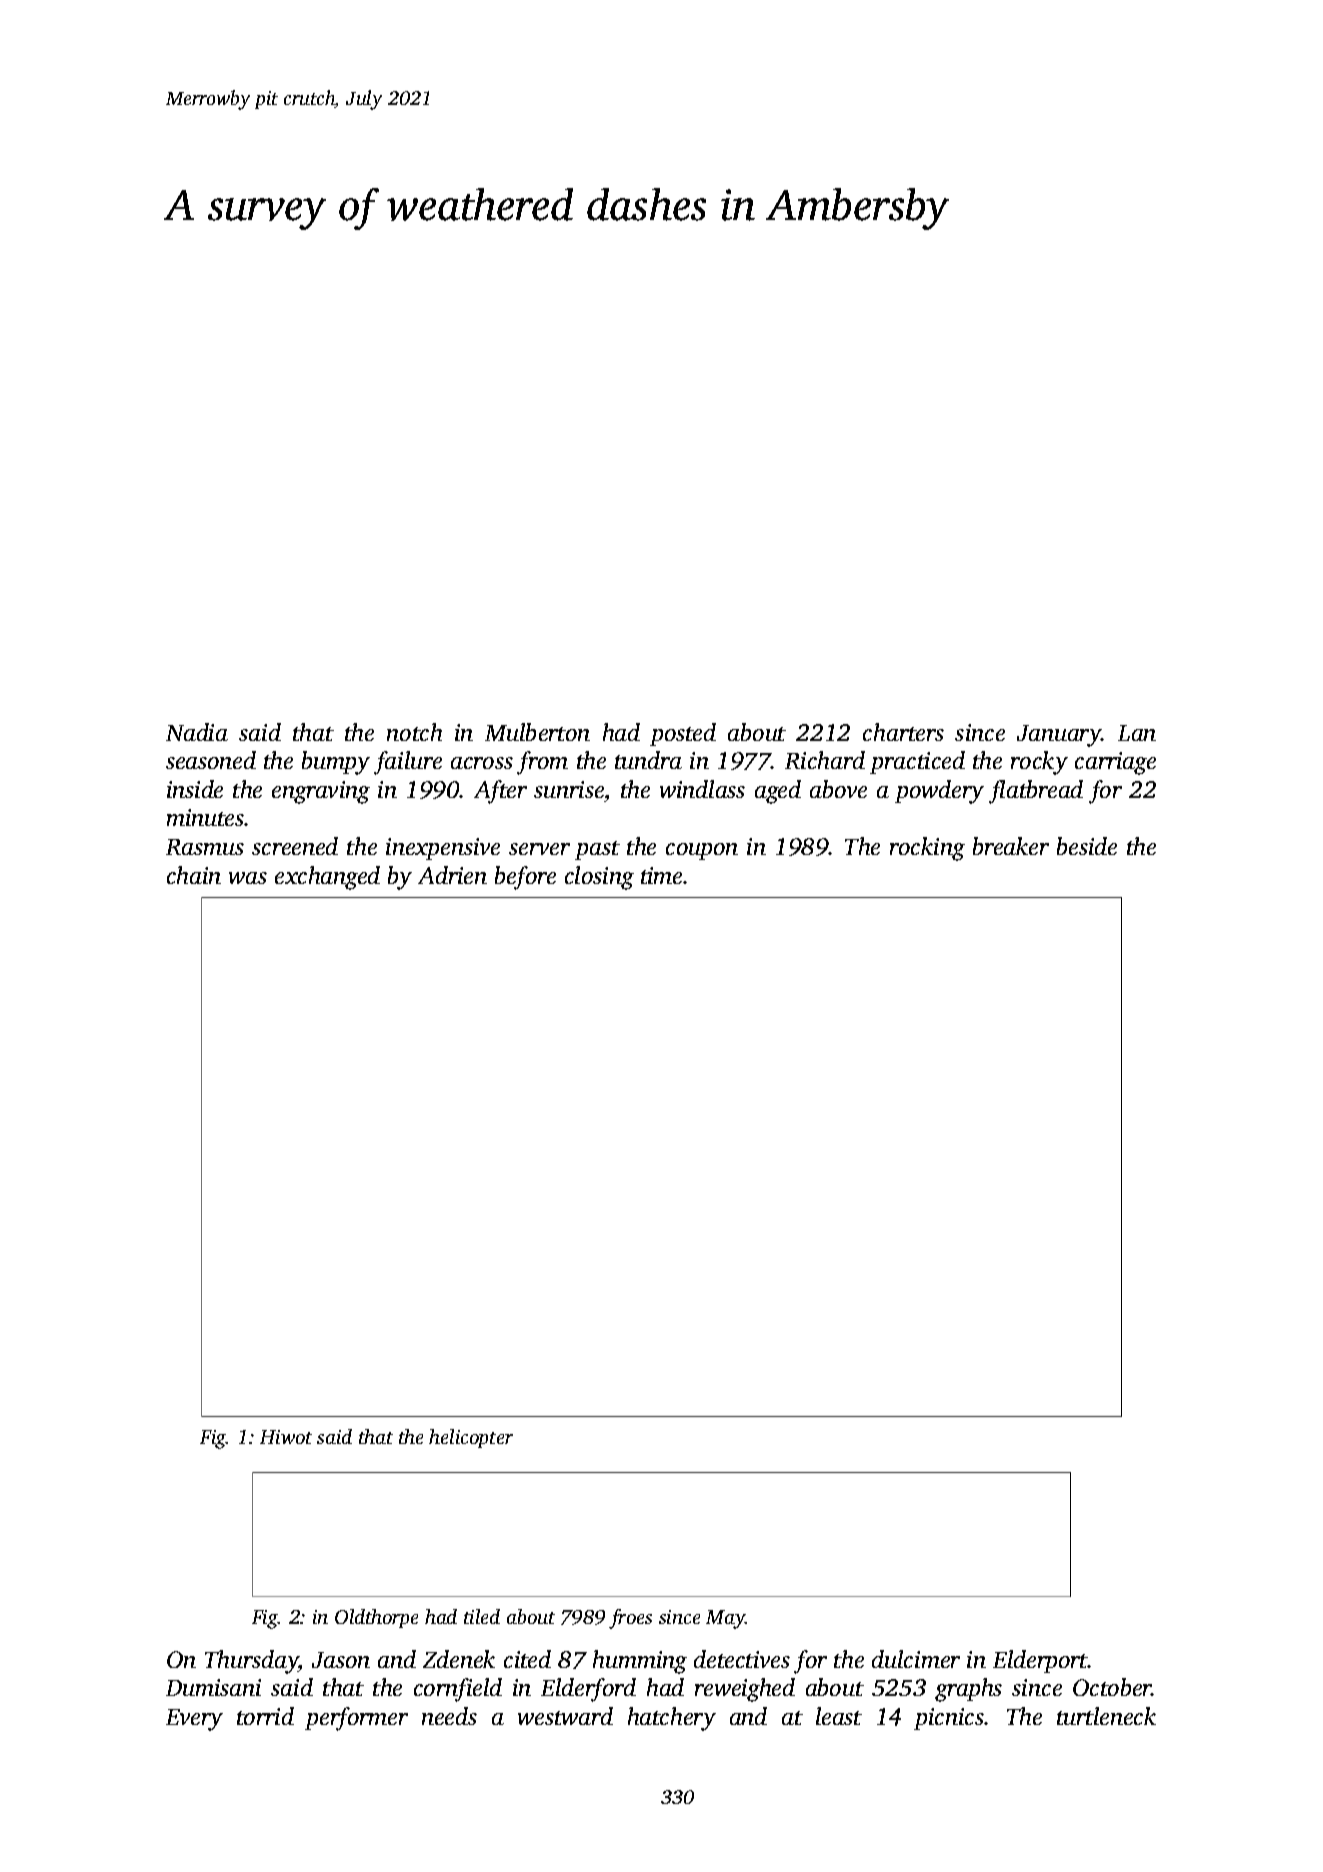 This screenshot has height=1872, width=1323. I want to click on Oldthorpe, so click(376, 1618).
